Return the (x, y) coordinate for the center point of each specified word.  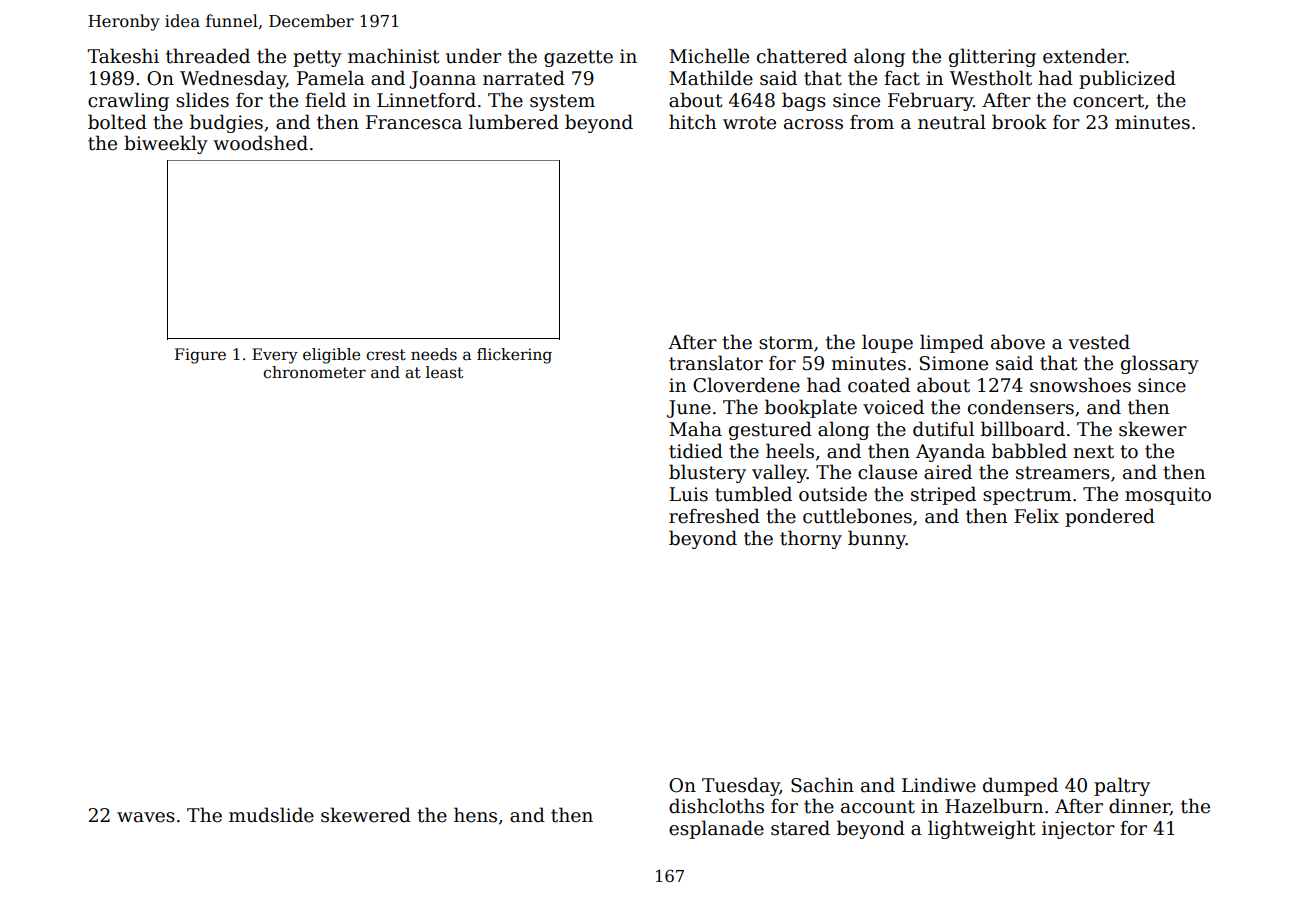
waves (146, 817)
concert (1108, 101)
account (878, 807)
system (562, 102)
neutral (952, 122)
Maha (695, 429)
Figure (200, 356)
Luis (688, 494)
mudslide (271, 815)
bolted (117, 122)
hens (475, 815)
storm (786, 343)
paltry (1122, 786)
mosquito (1168, 496)
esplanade (716, 829)
